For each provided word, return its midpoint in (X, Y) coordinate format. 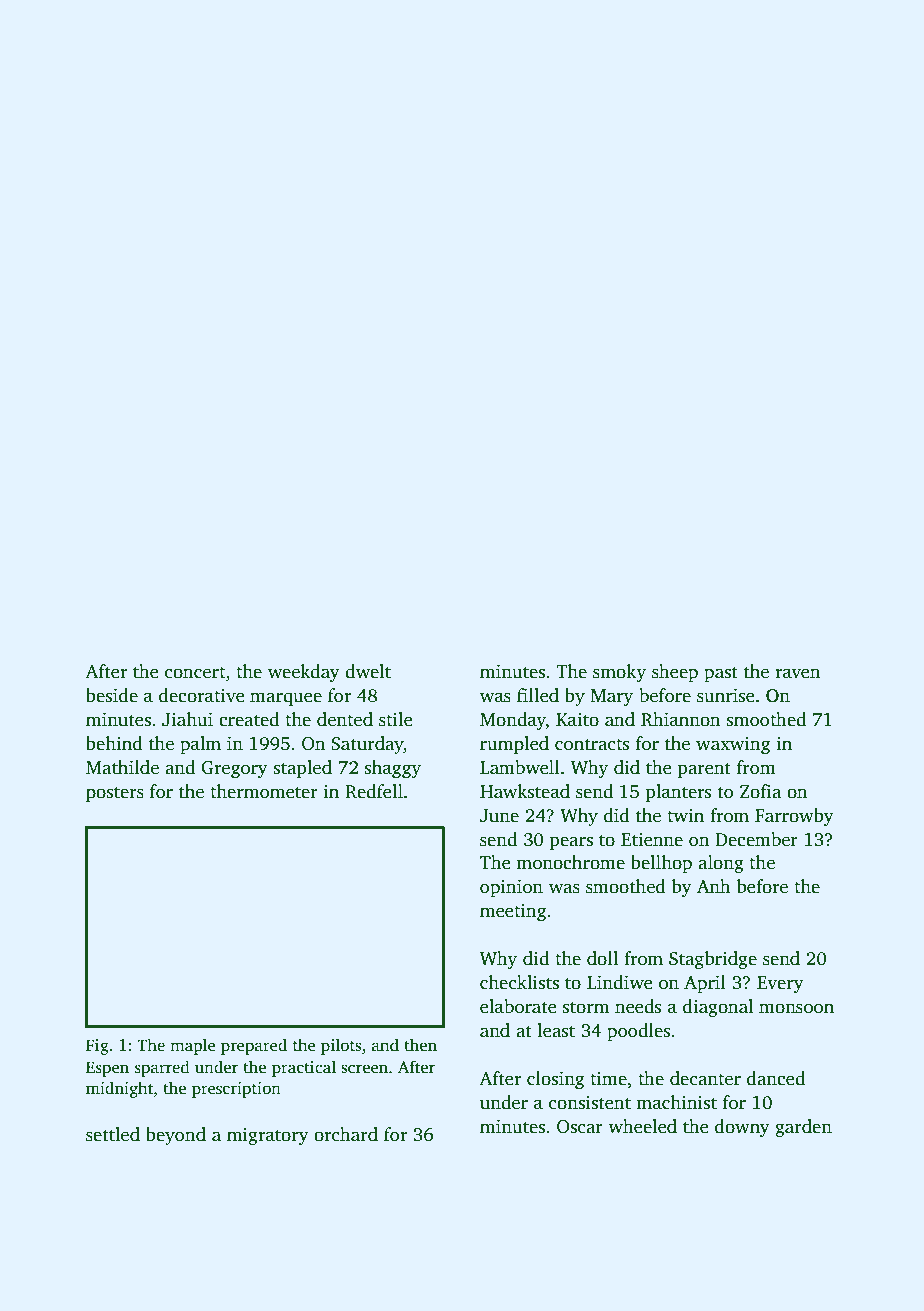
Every (780, 984)
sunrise (726, 695)
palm (200, 745)
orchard (346, 1134)
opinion (511, 888)
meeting (513, 912)
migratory (268, 1136)
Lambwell (520, 767)
